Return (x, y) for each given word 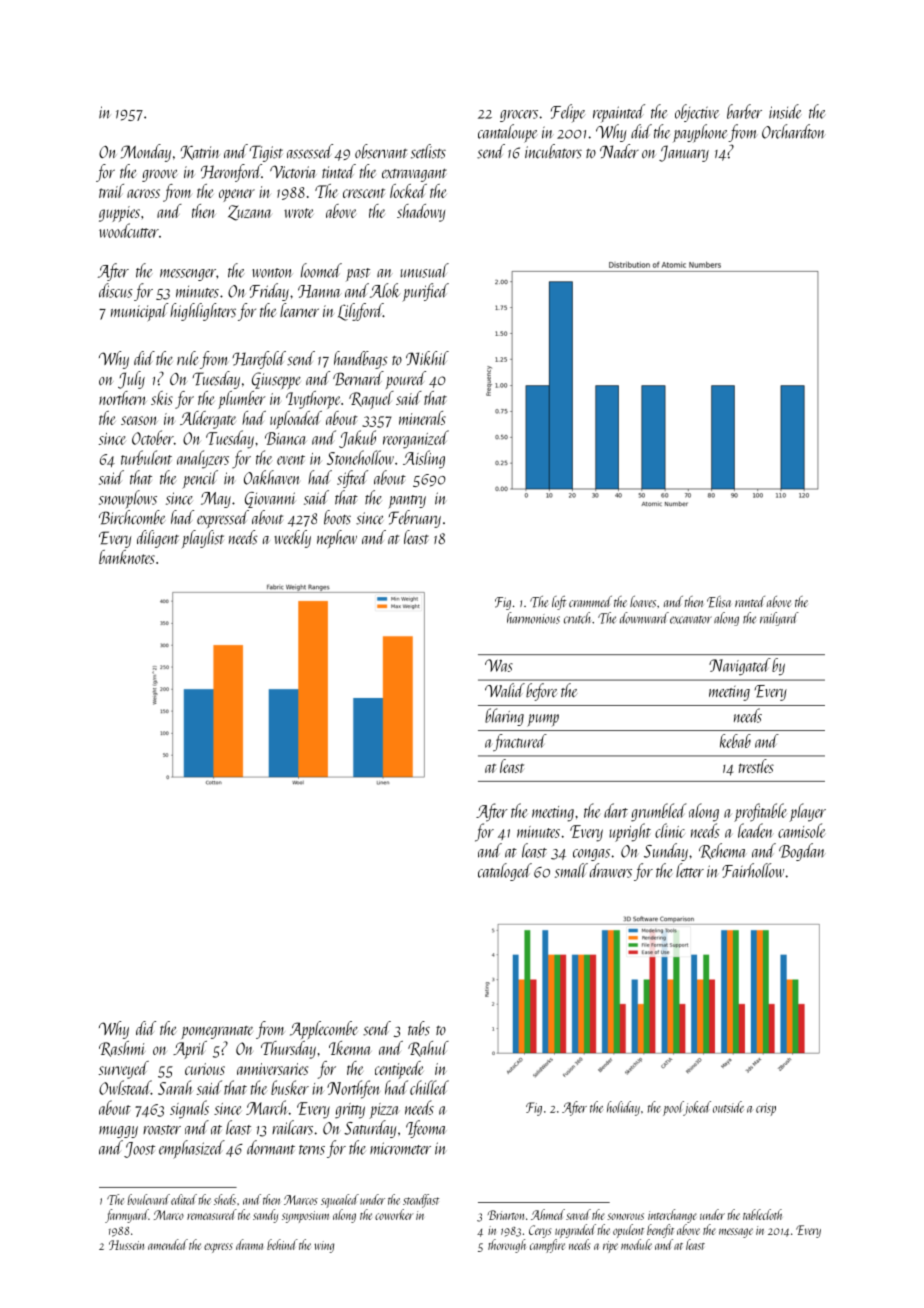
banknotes (127, 557)
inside (785, 111)
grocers (519, 116)
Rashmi (122, 1049)
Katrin (200, 152)
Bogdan (802, 852)
